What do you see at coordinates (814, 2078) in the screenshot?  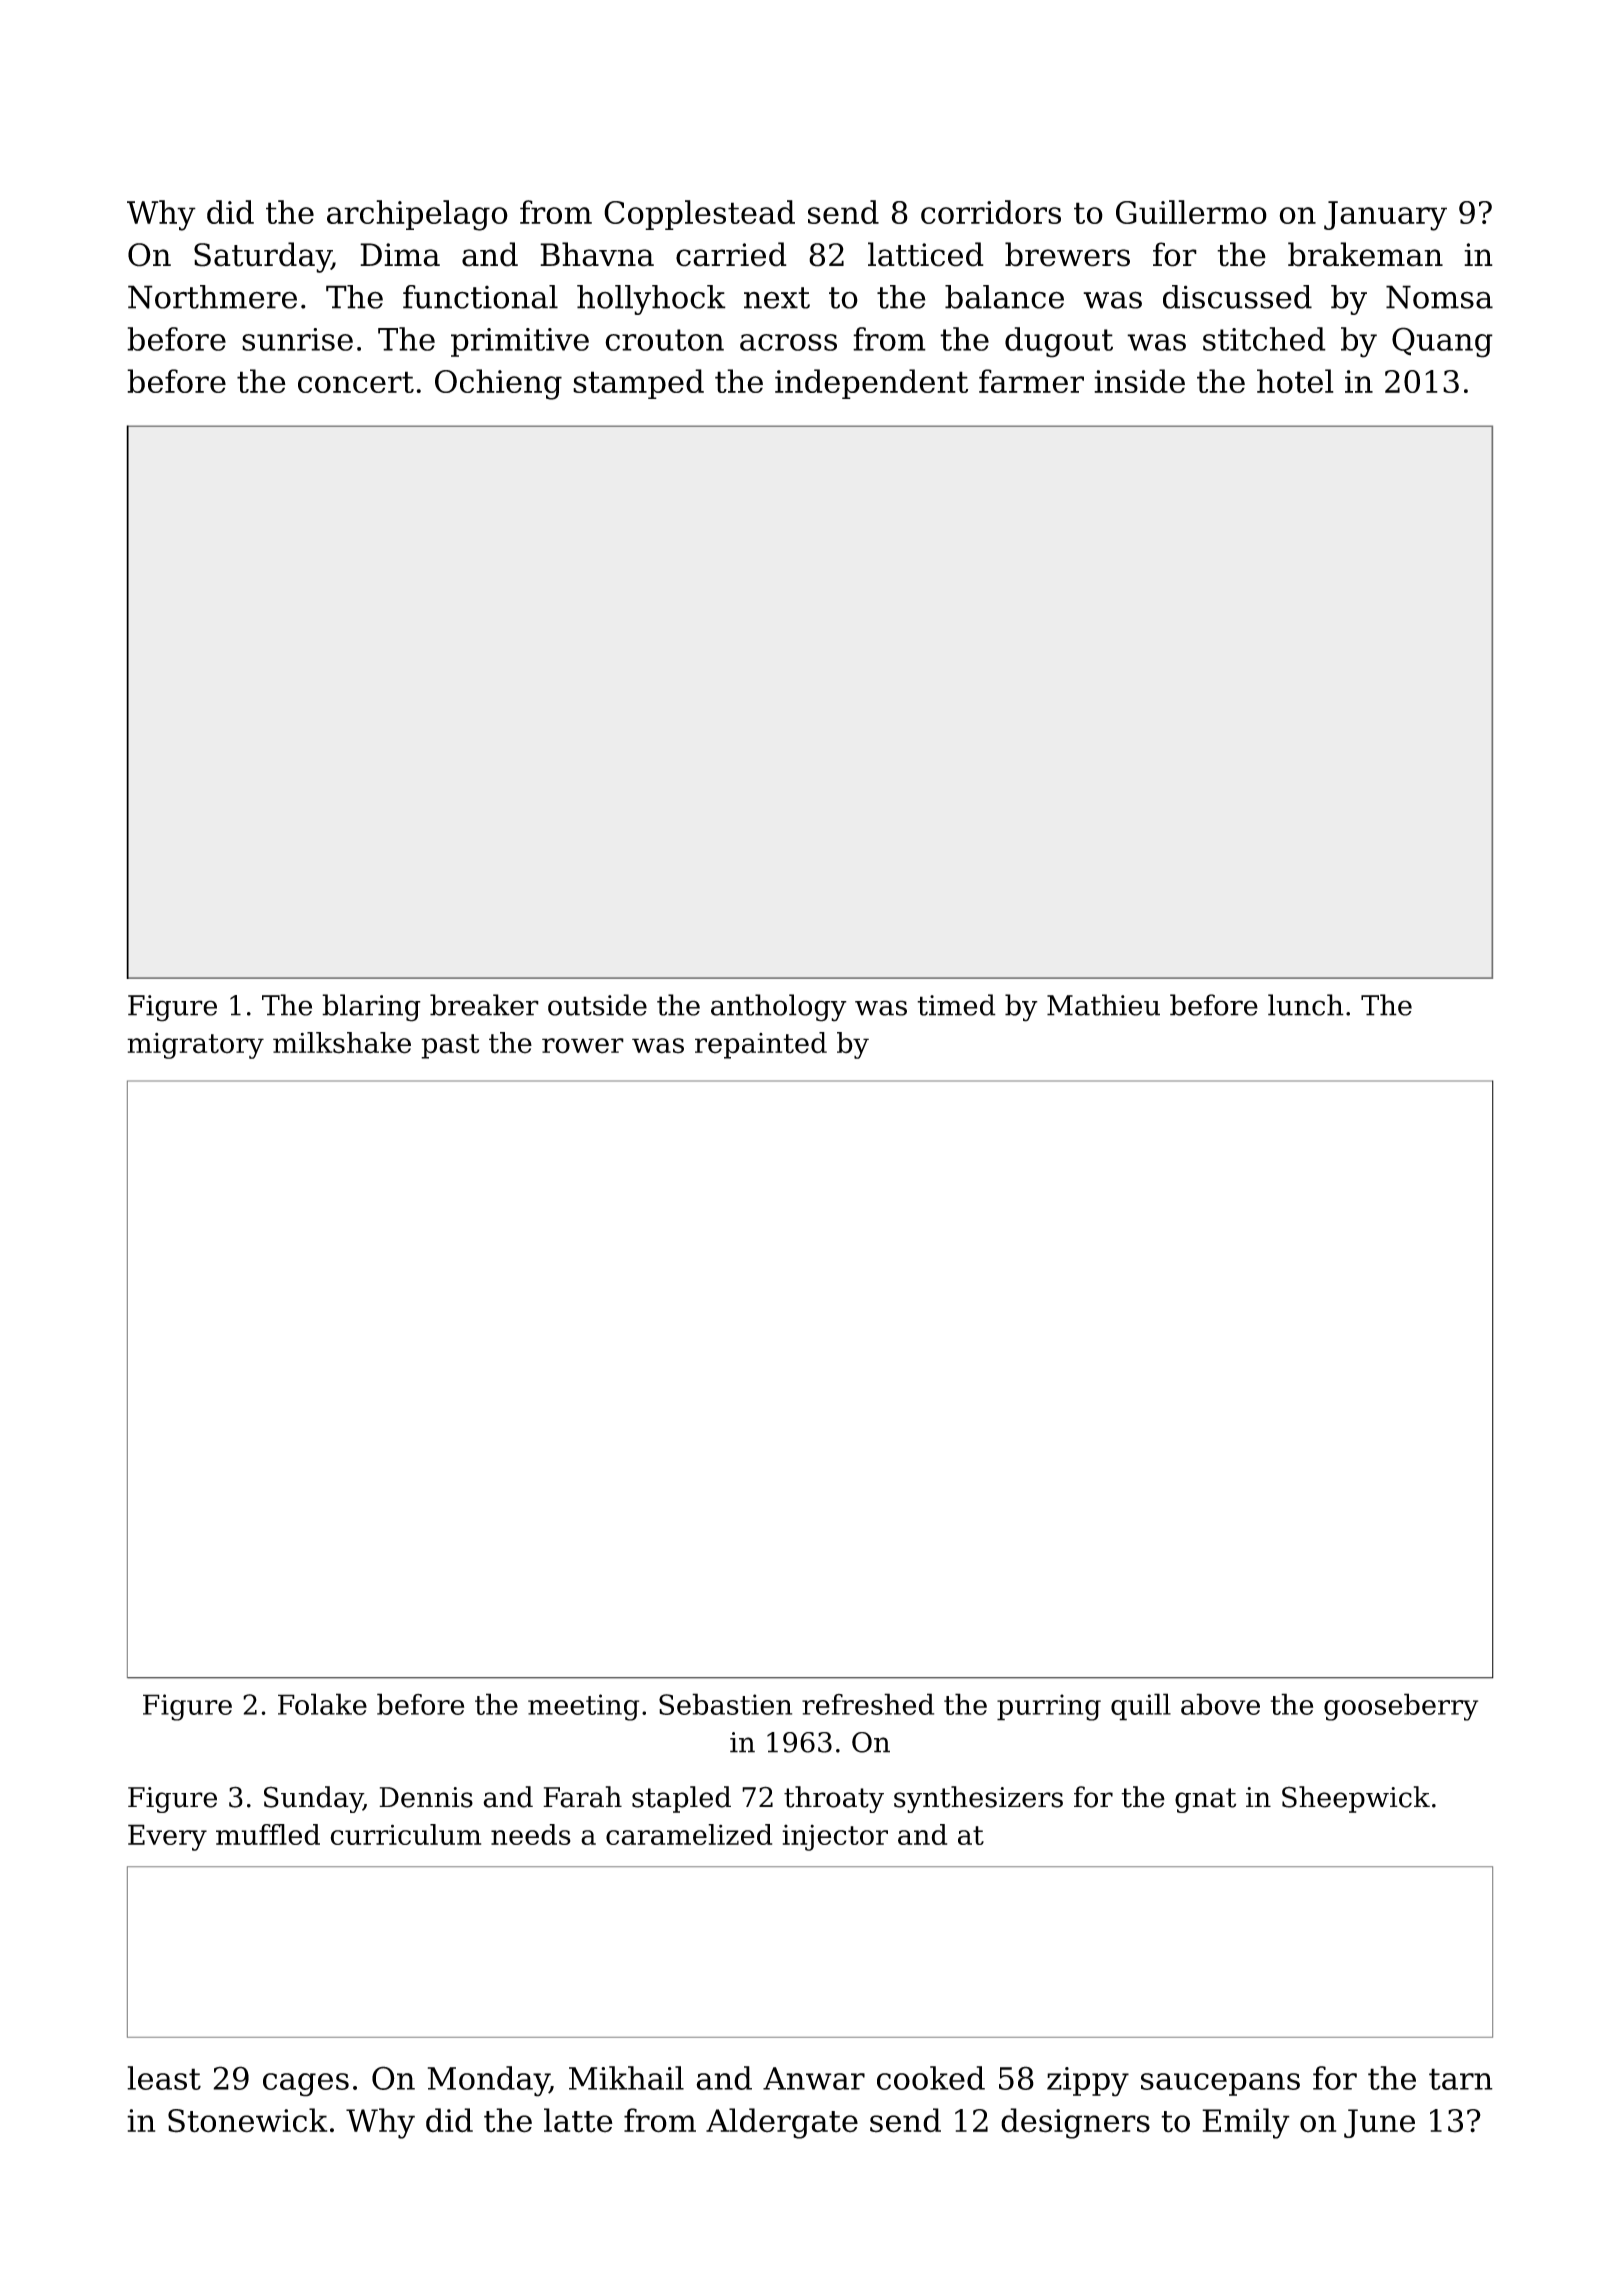 I see `Anwar` at bounding box center [814, 2078].
